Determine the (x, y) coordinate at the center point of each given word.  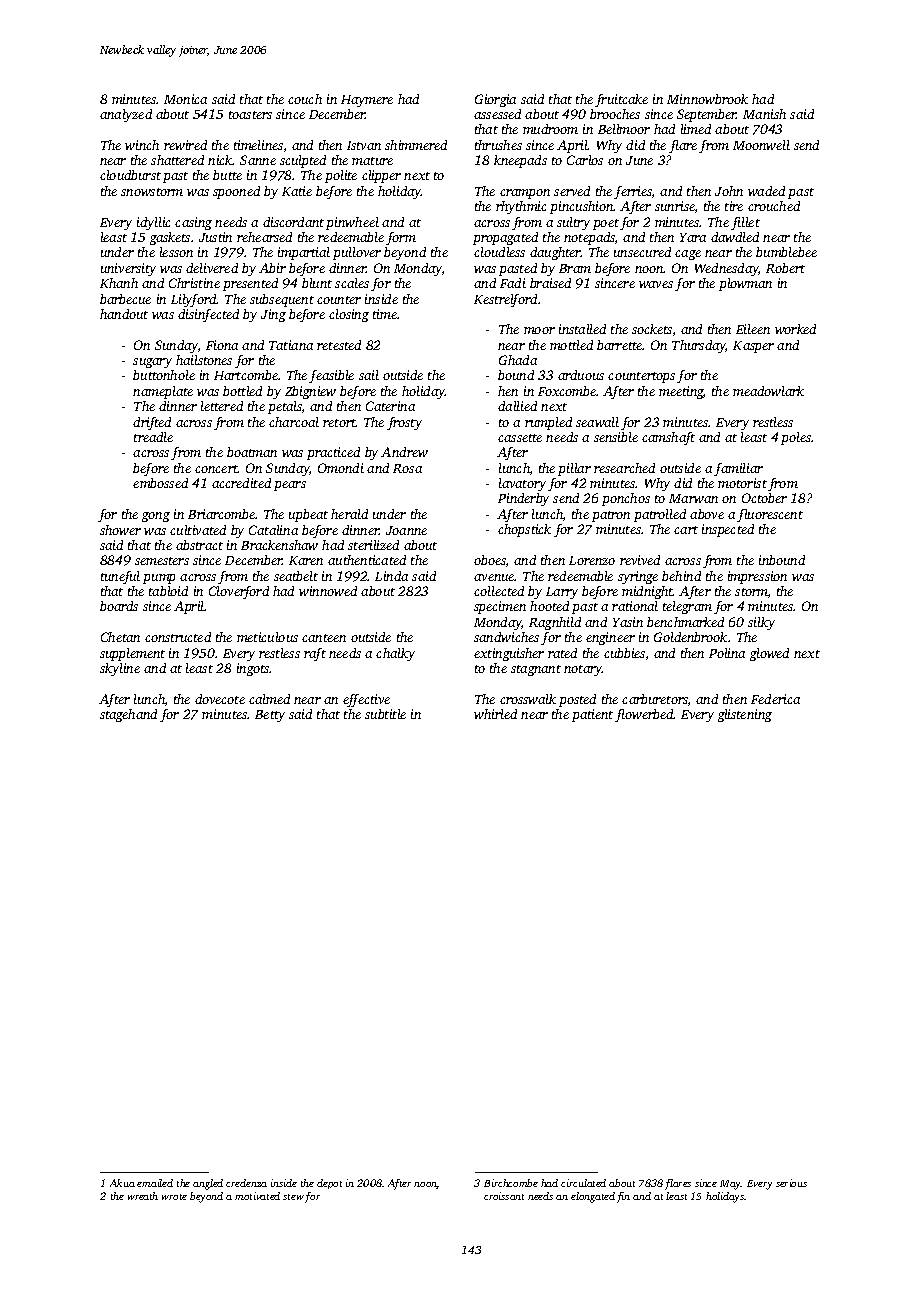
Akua (122, 1183)
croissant (504, 1196)
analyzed (126, 115)
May (730, 1185)
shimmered (416, 145)
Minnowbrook (707, 99)
